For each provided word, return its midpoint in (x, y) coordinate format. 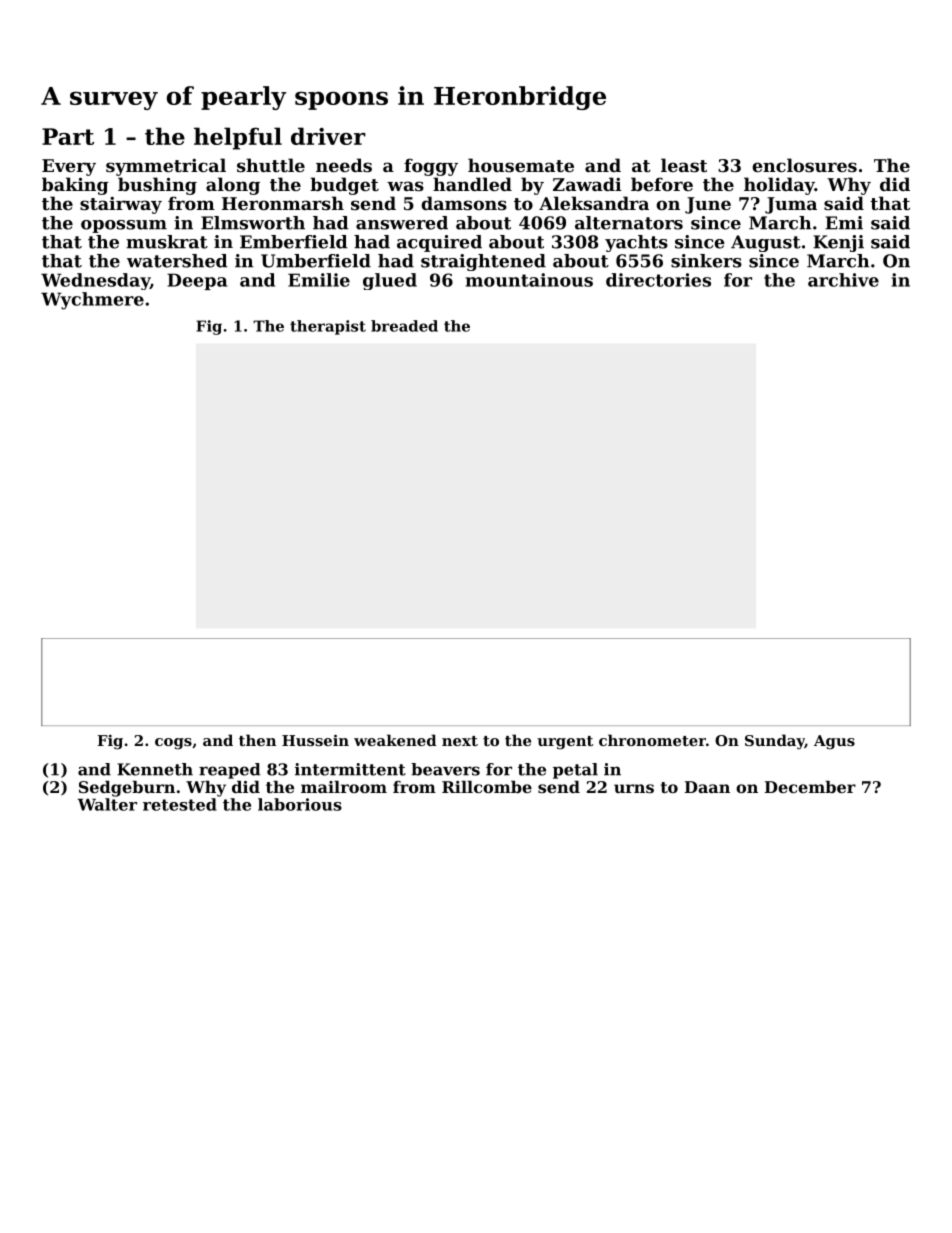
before (662, 184)
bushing (157, 186)
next (460, 741)
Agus (834, 742)
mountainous (529, 280)
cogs (173, 744)
